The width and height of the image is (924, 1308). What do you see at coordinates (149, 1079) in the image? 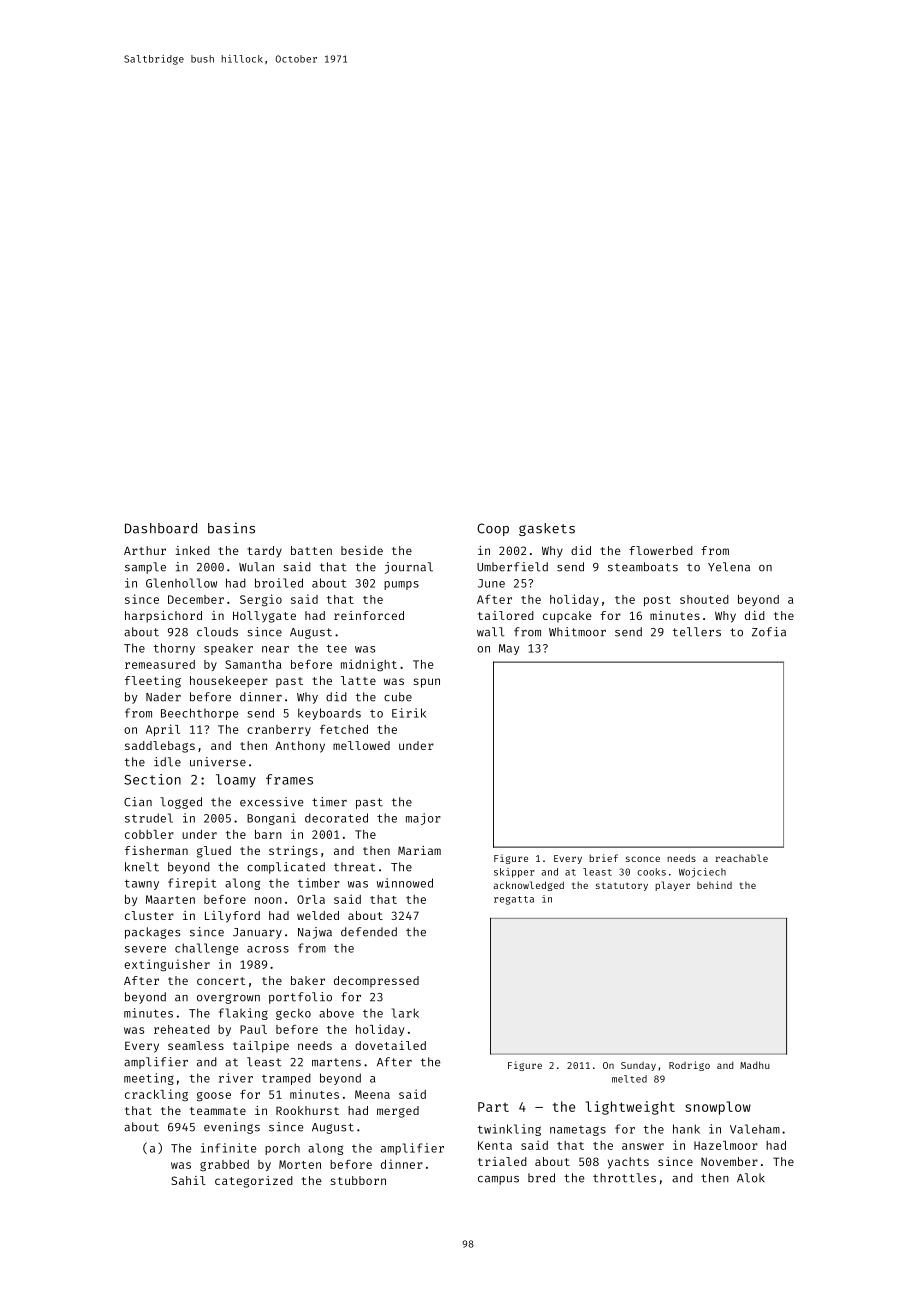
I see `meeting` at bounding box center [149, 1079].
